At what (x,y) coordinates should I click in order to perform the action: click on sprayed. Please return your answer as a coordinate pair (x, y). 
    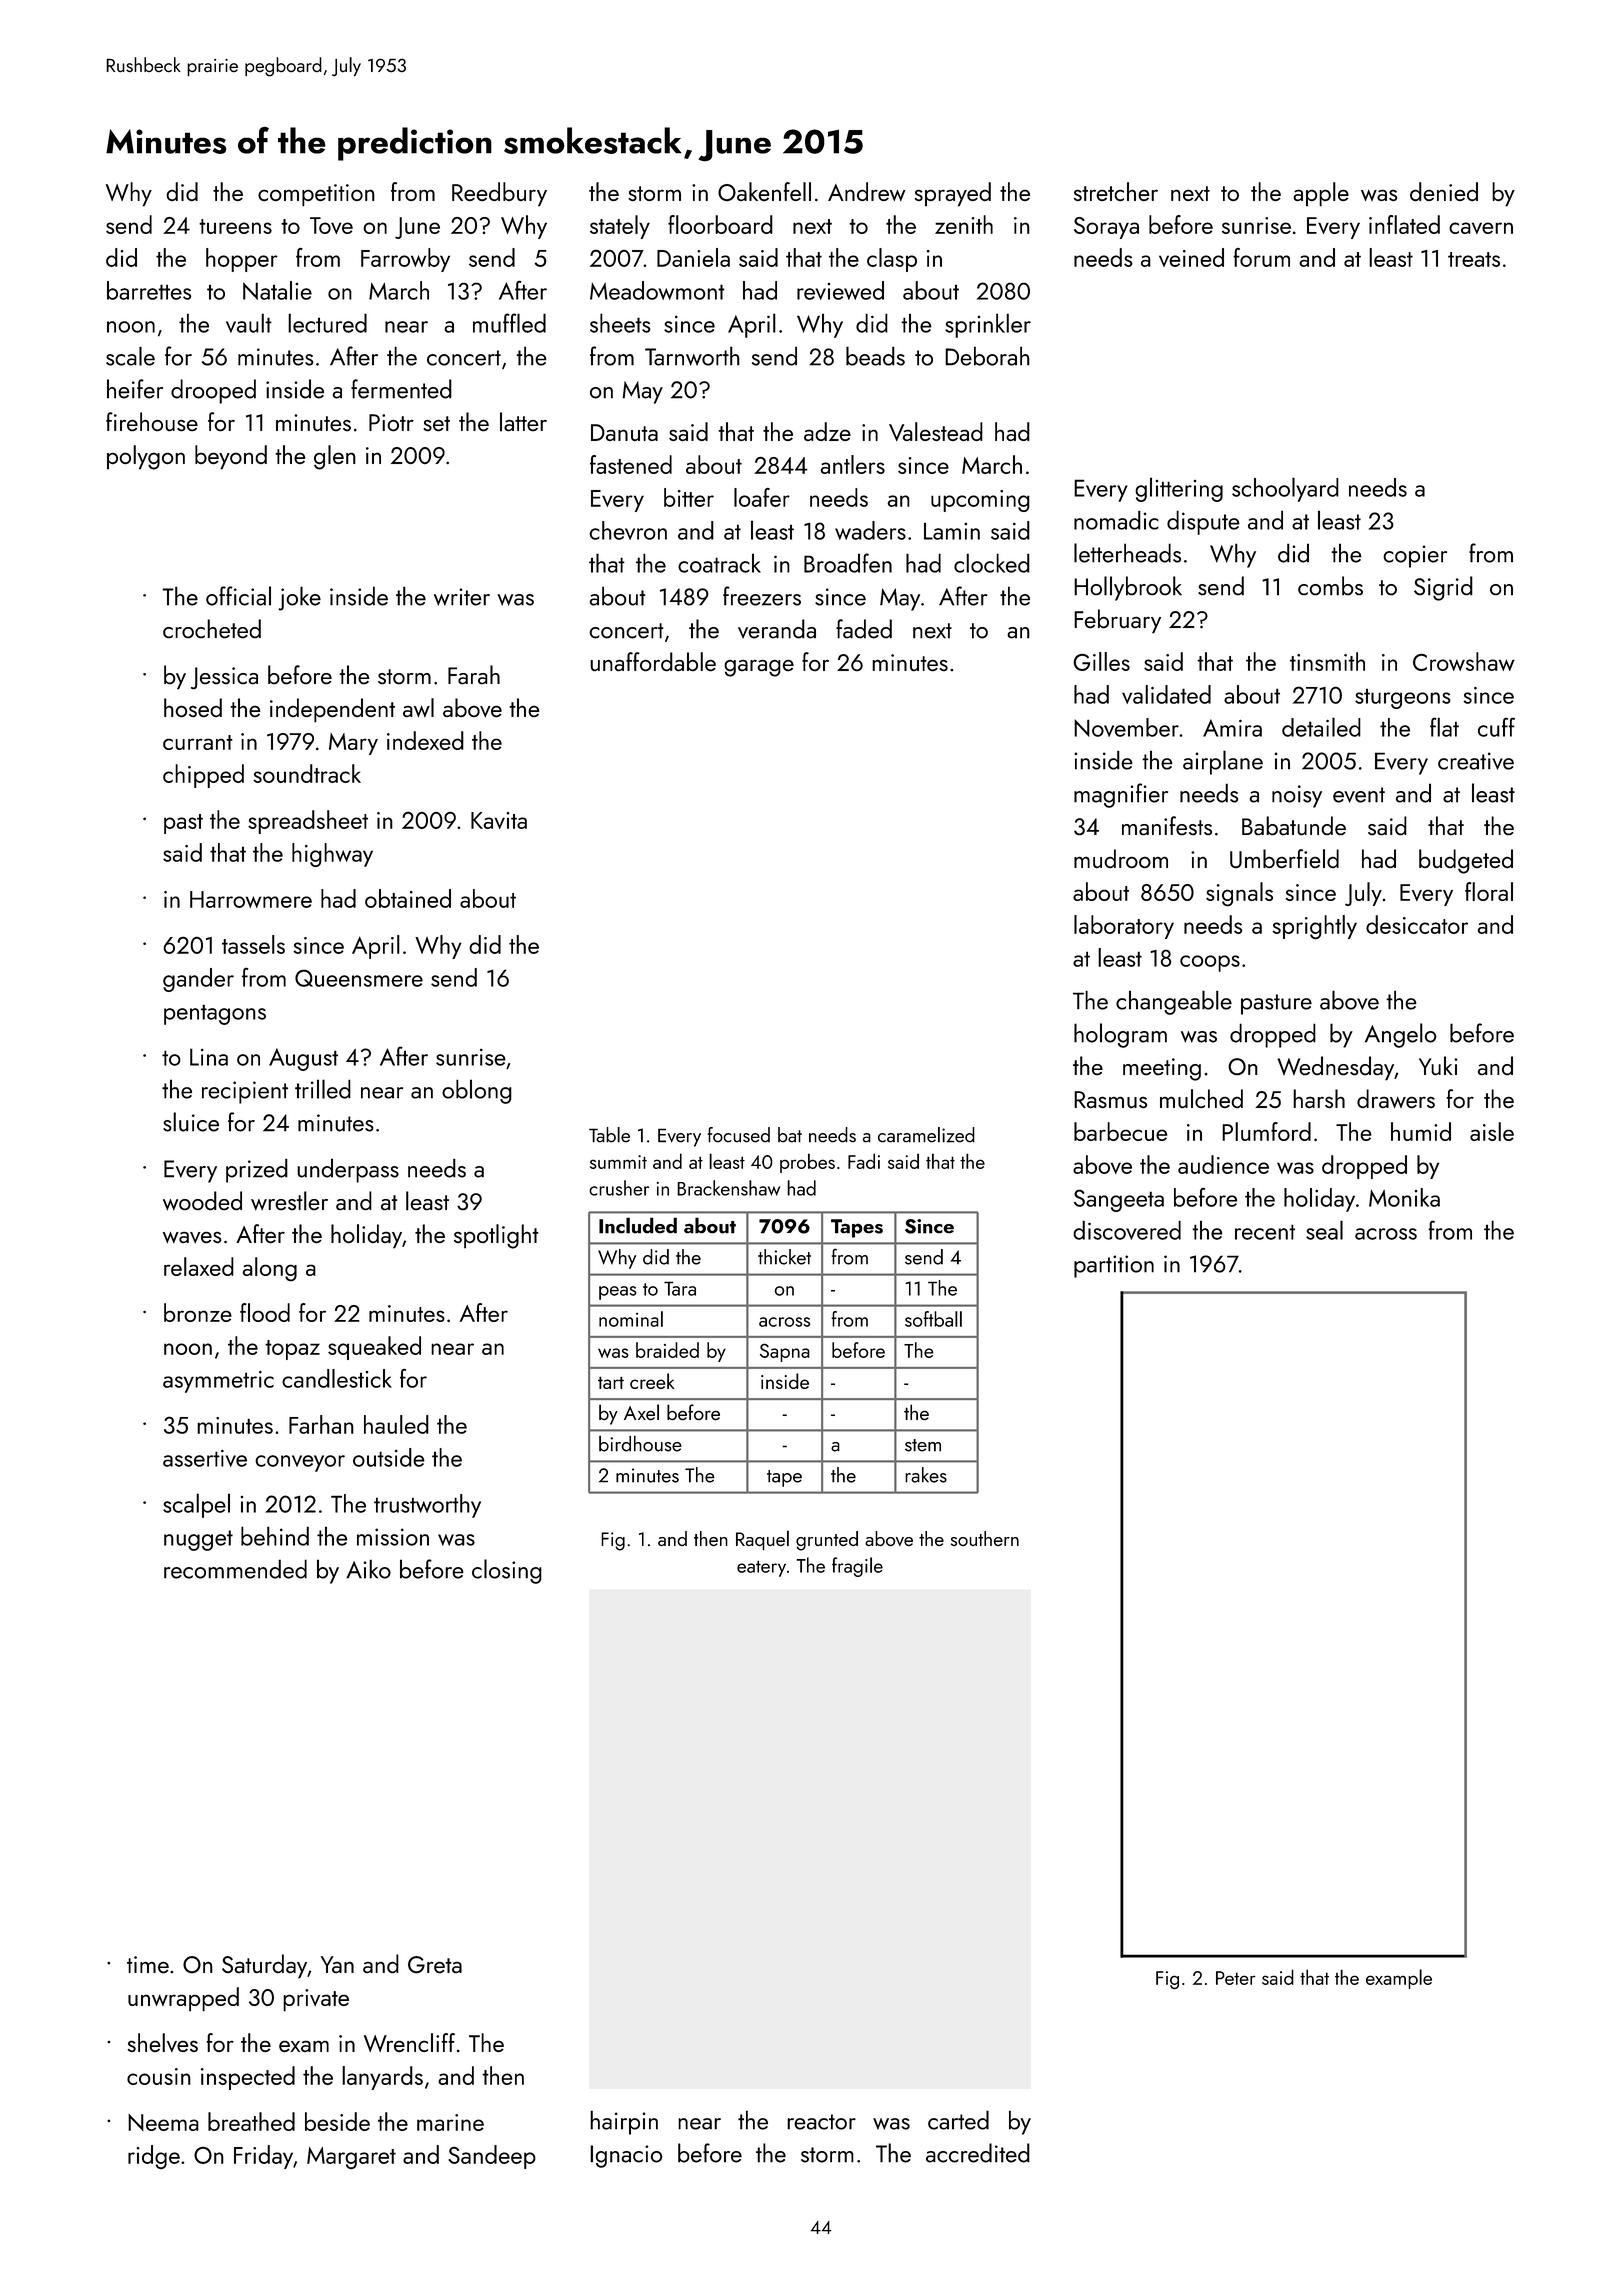
    Looking at the image, I should click on (952, 194).
